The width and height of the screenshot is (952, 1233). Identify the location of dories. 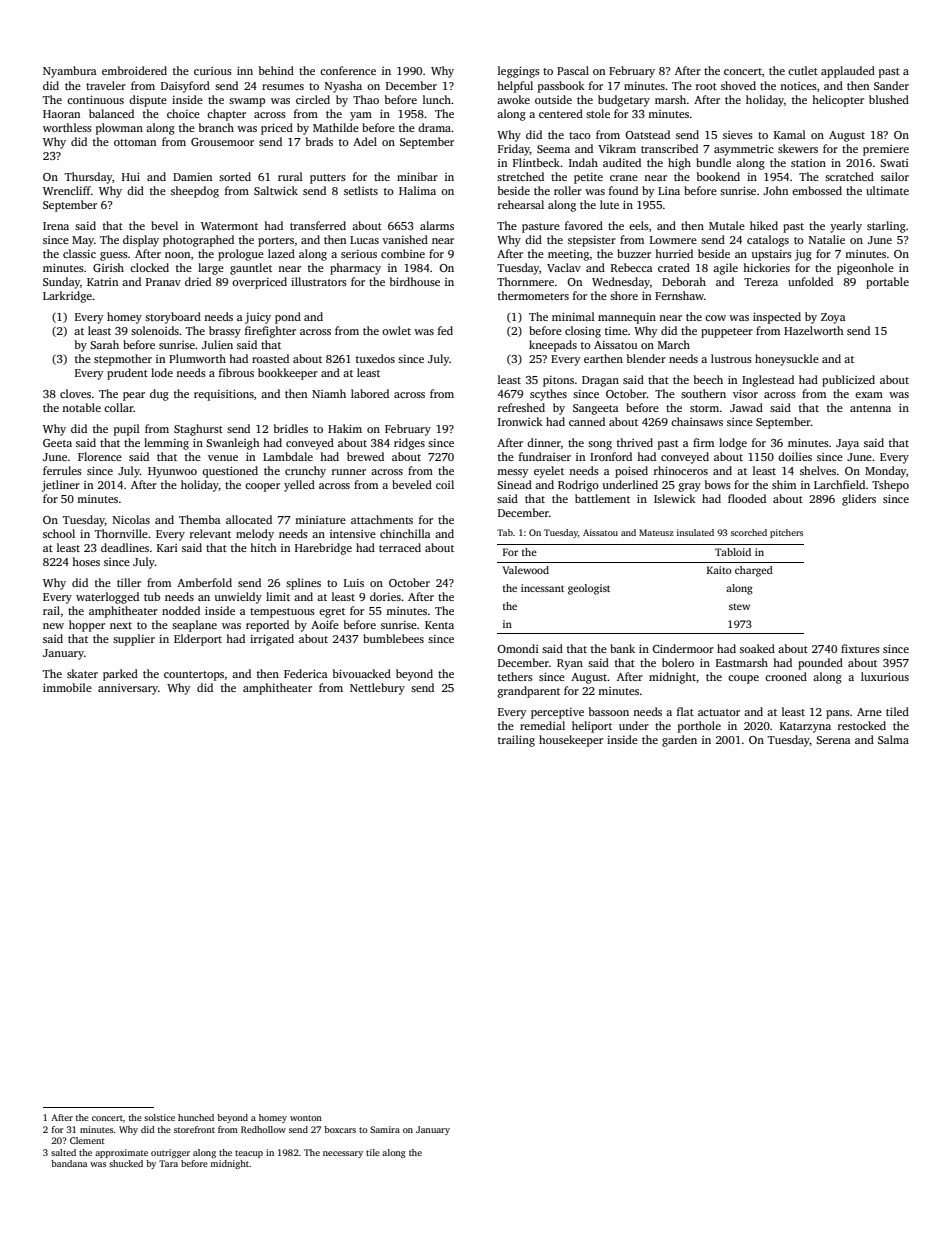
(385, 596).
